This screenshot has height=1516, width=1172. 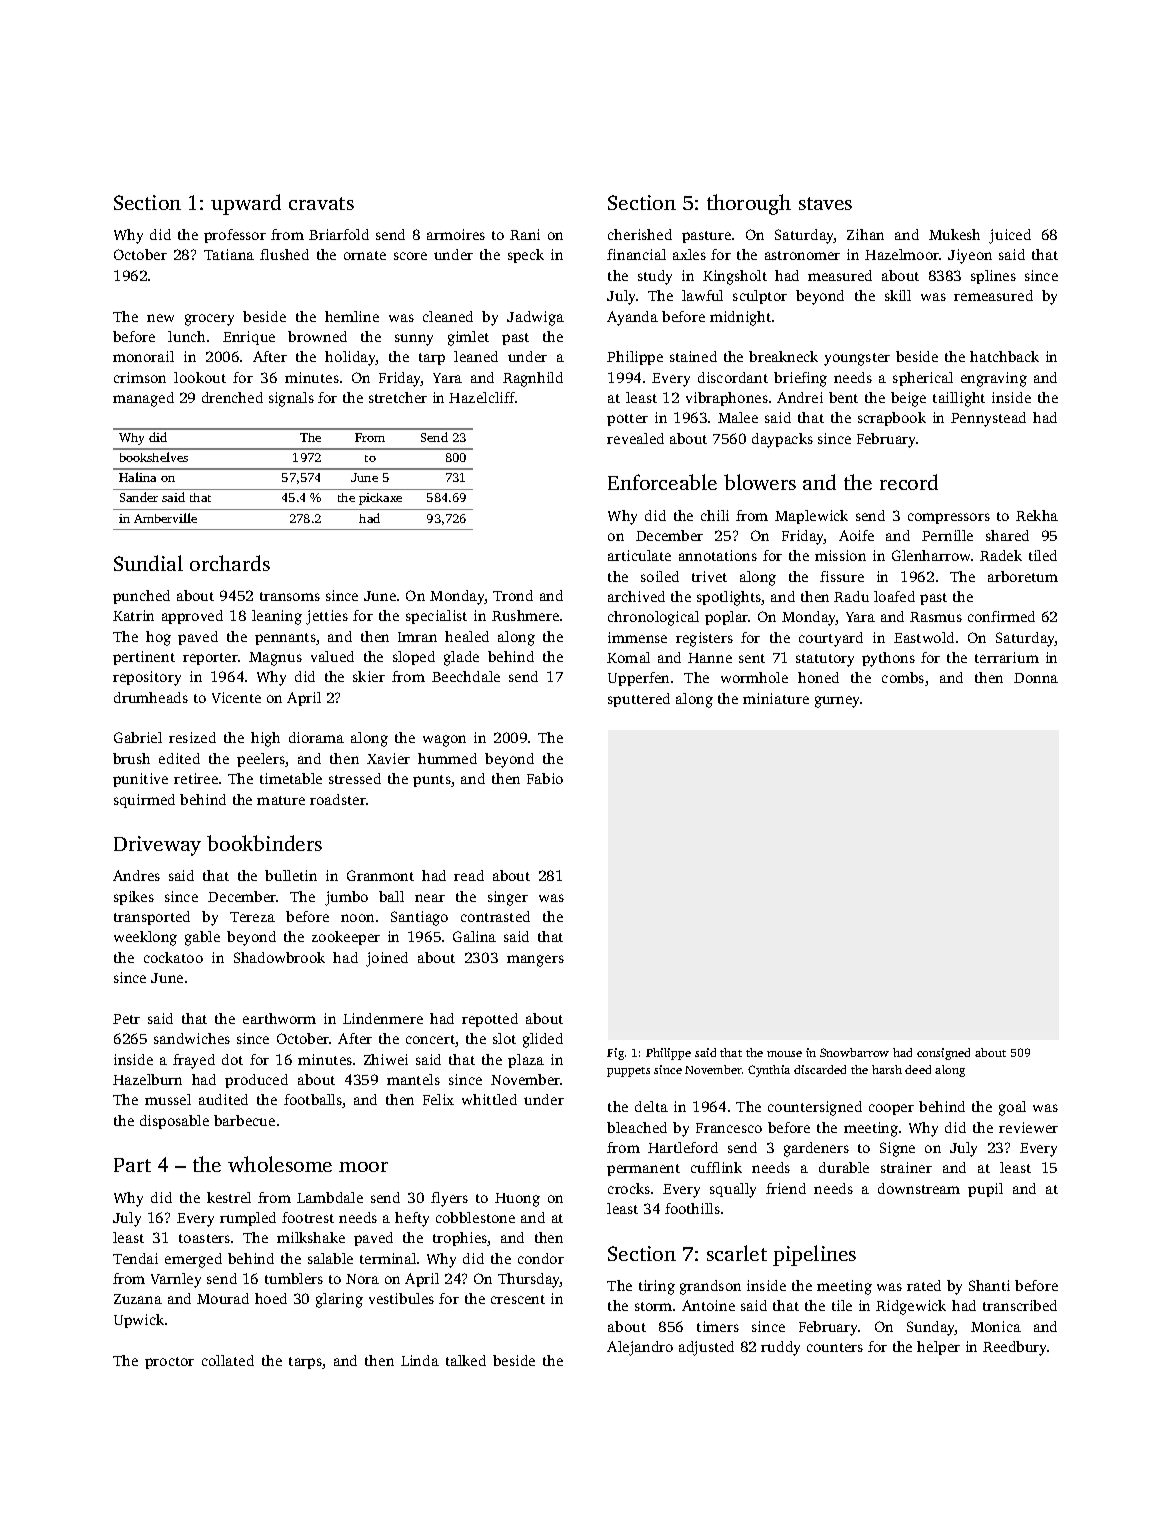 I want to click on Mukesh, so click(x=954, y=234).
